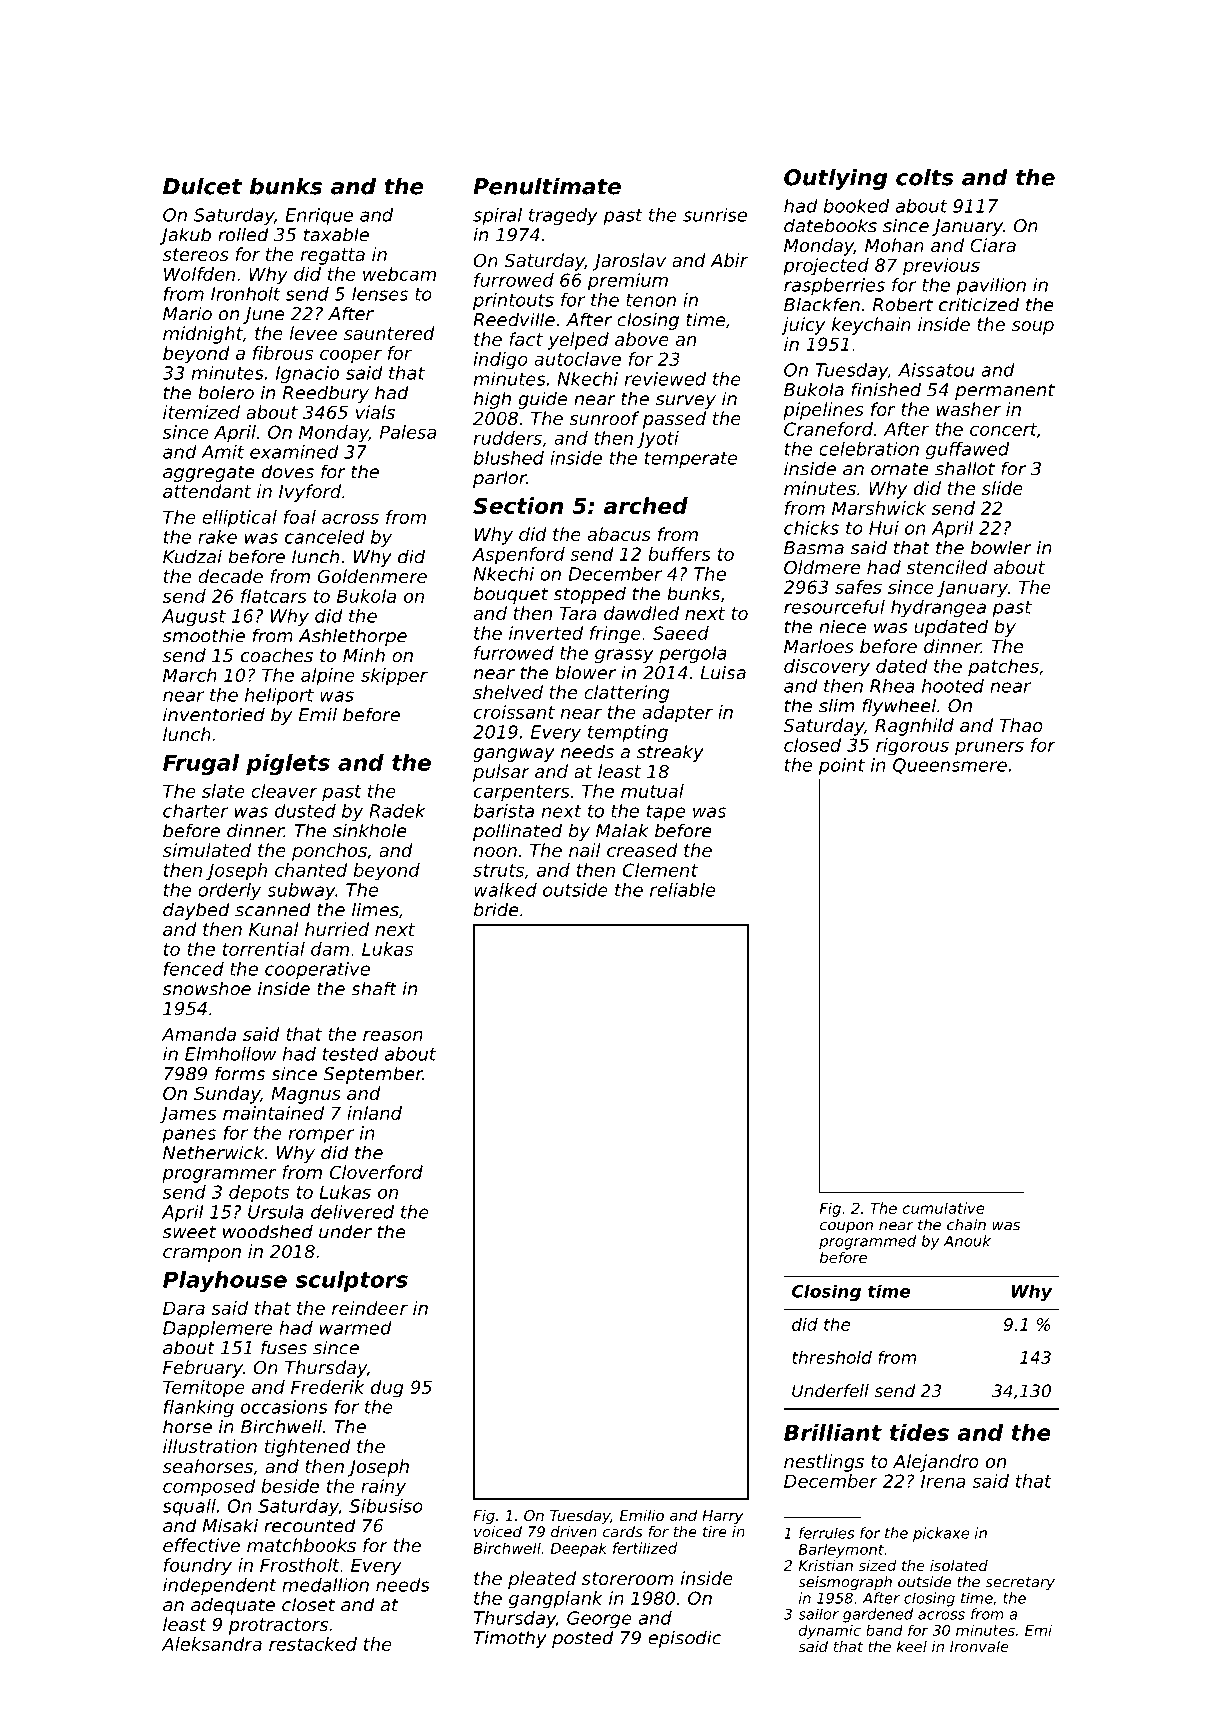 Image resolution: width=1222 pixels, height=1728 pixels. What do you see at coordinates (202, 186) in the screenshot?
I see `Dulcet` at bounding box center [202, 186].
